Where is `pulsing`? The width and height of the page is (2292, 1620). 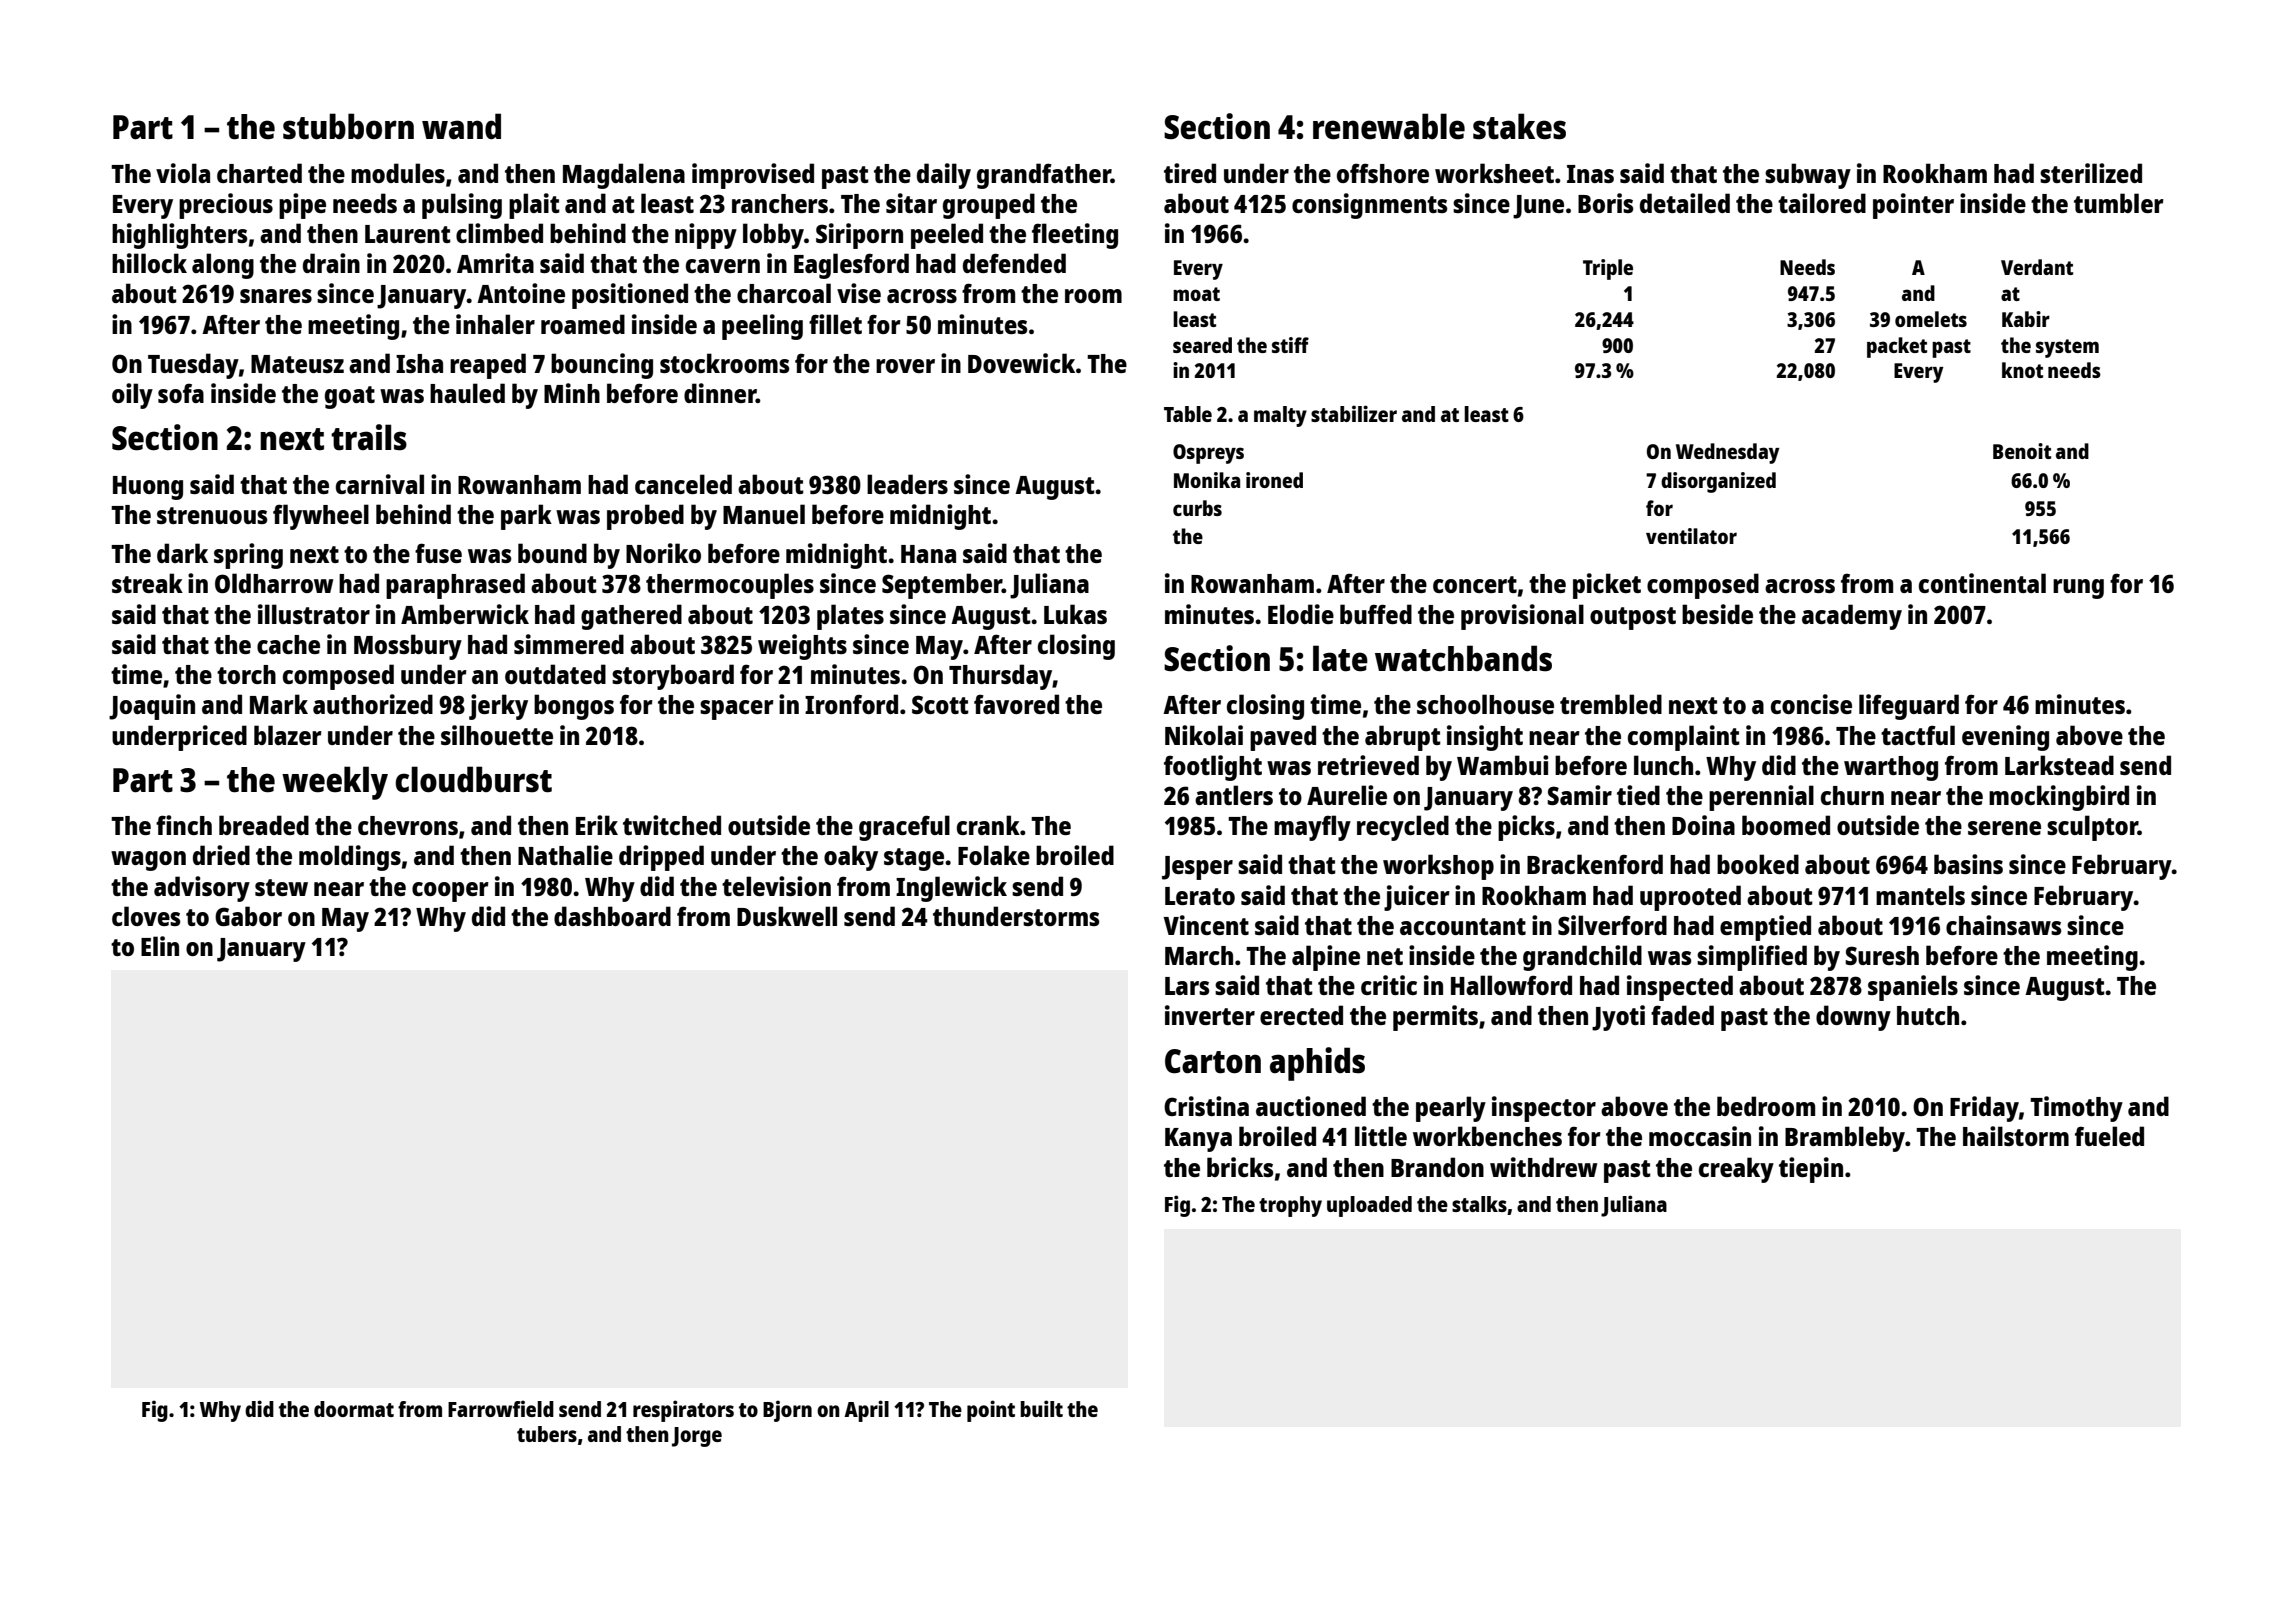
pulsing is located at coordinates (462, 206).
